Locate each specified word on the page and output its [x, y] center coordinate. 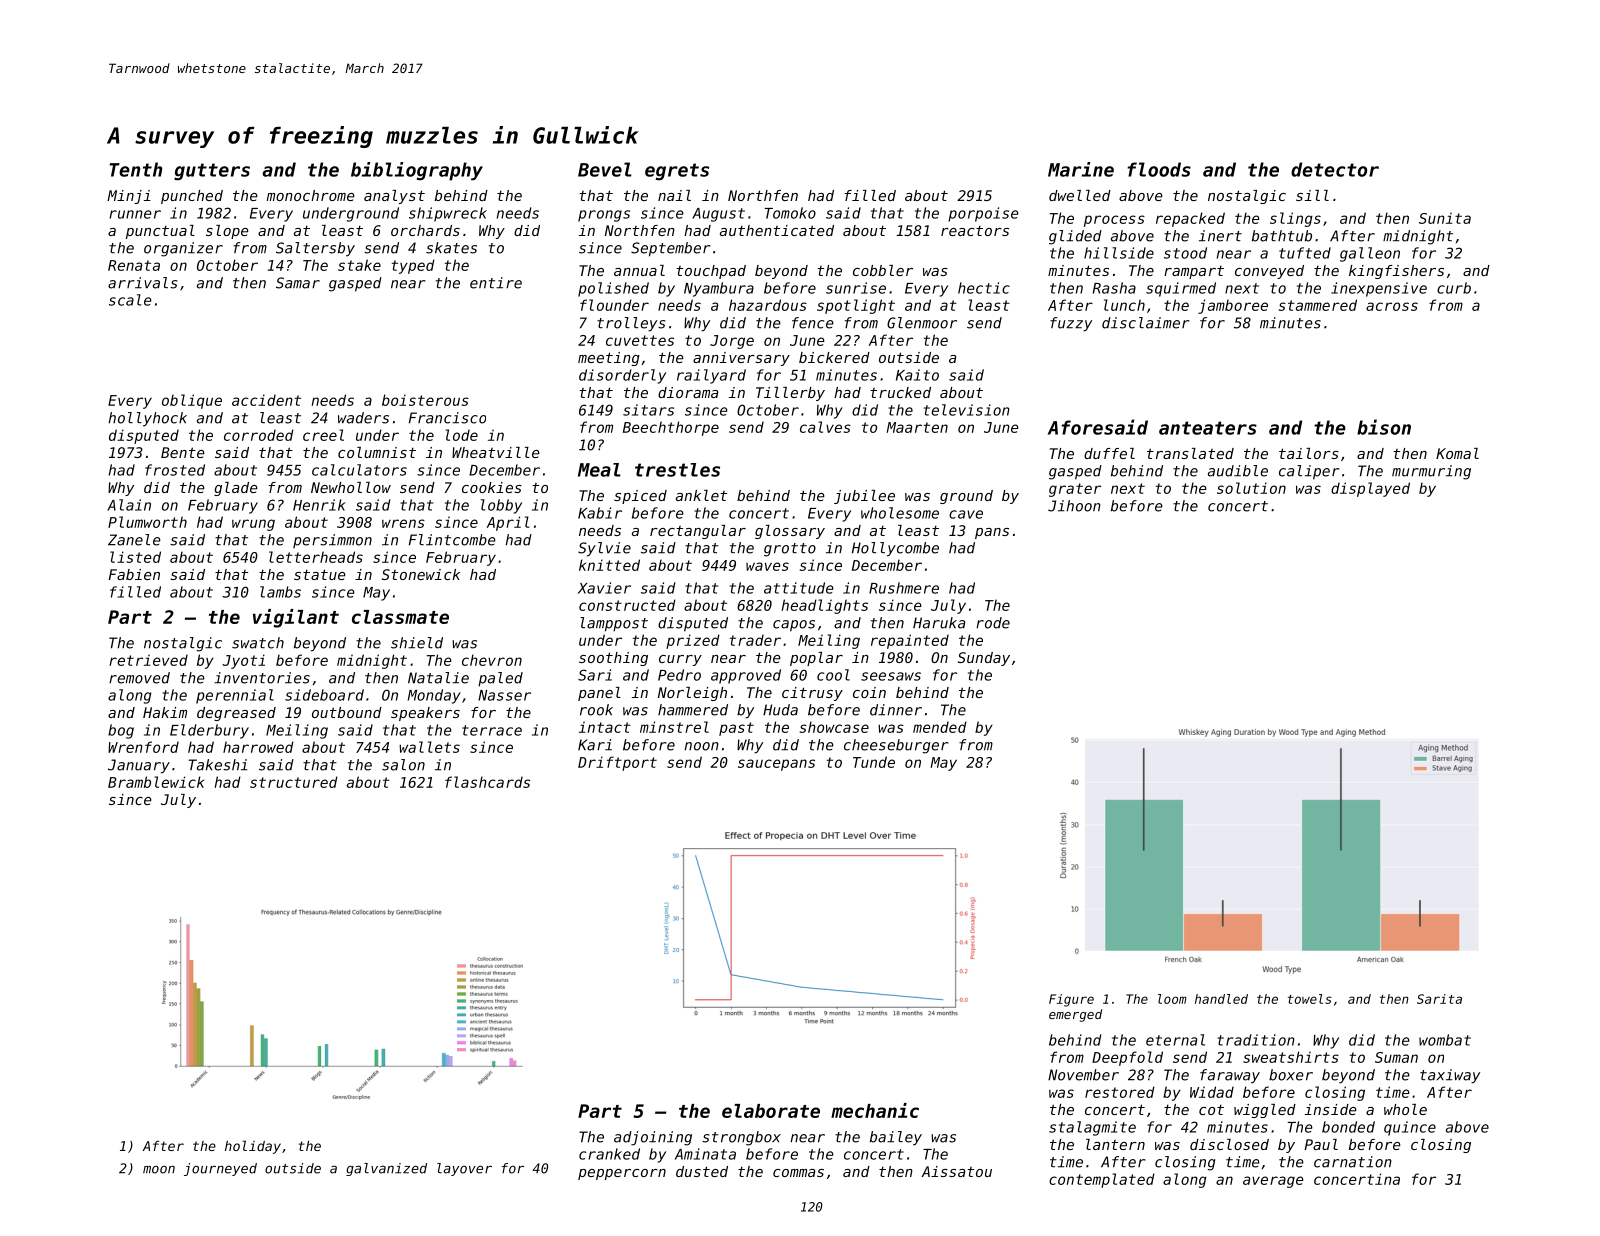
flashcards [487, 782]
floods [1159, 169]
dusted [702, 1171]
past [736, 729]
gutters [212, 172]
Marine [1081, 169]
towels [1310, 999]
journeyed [220, 1169]
